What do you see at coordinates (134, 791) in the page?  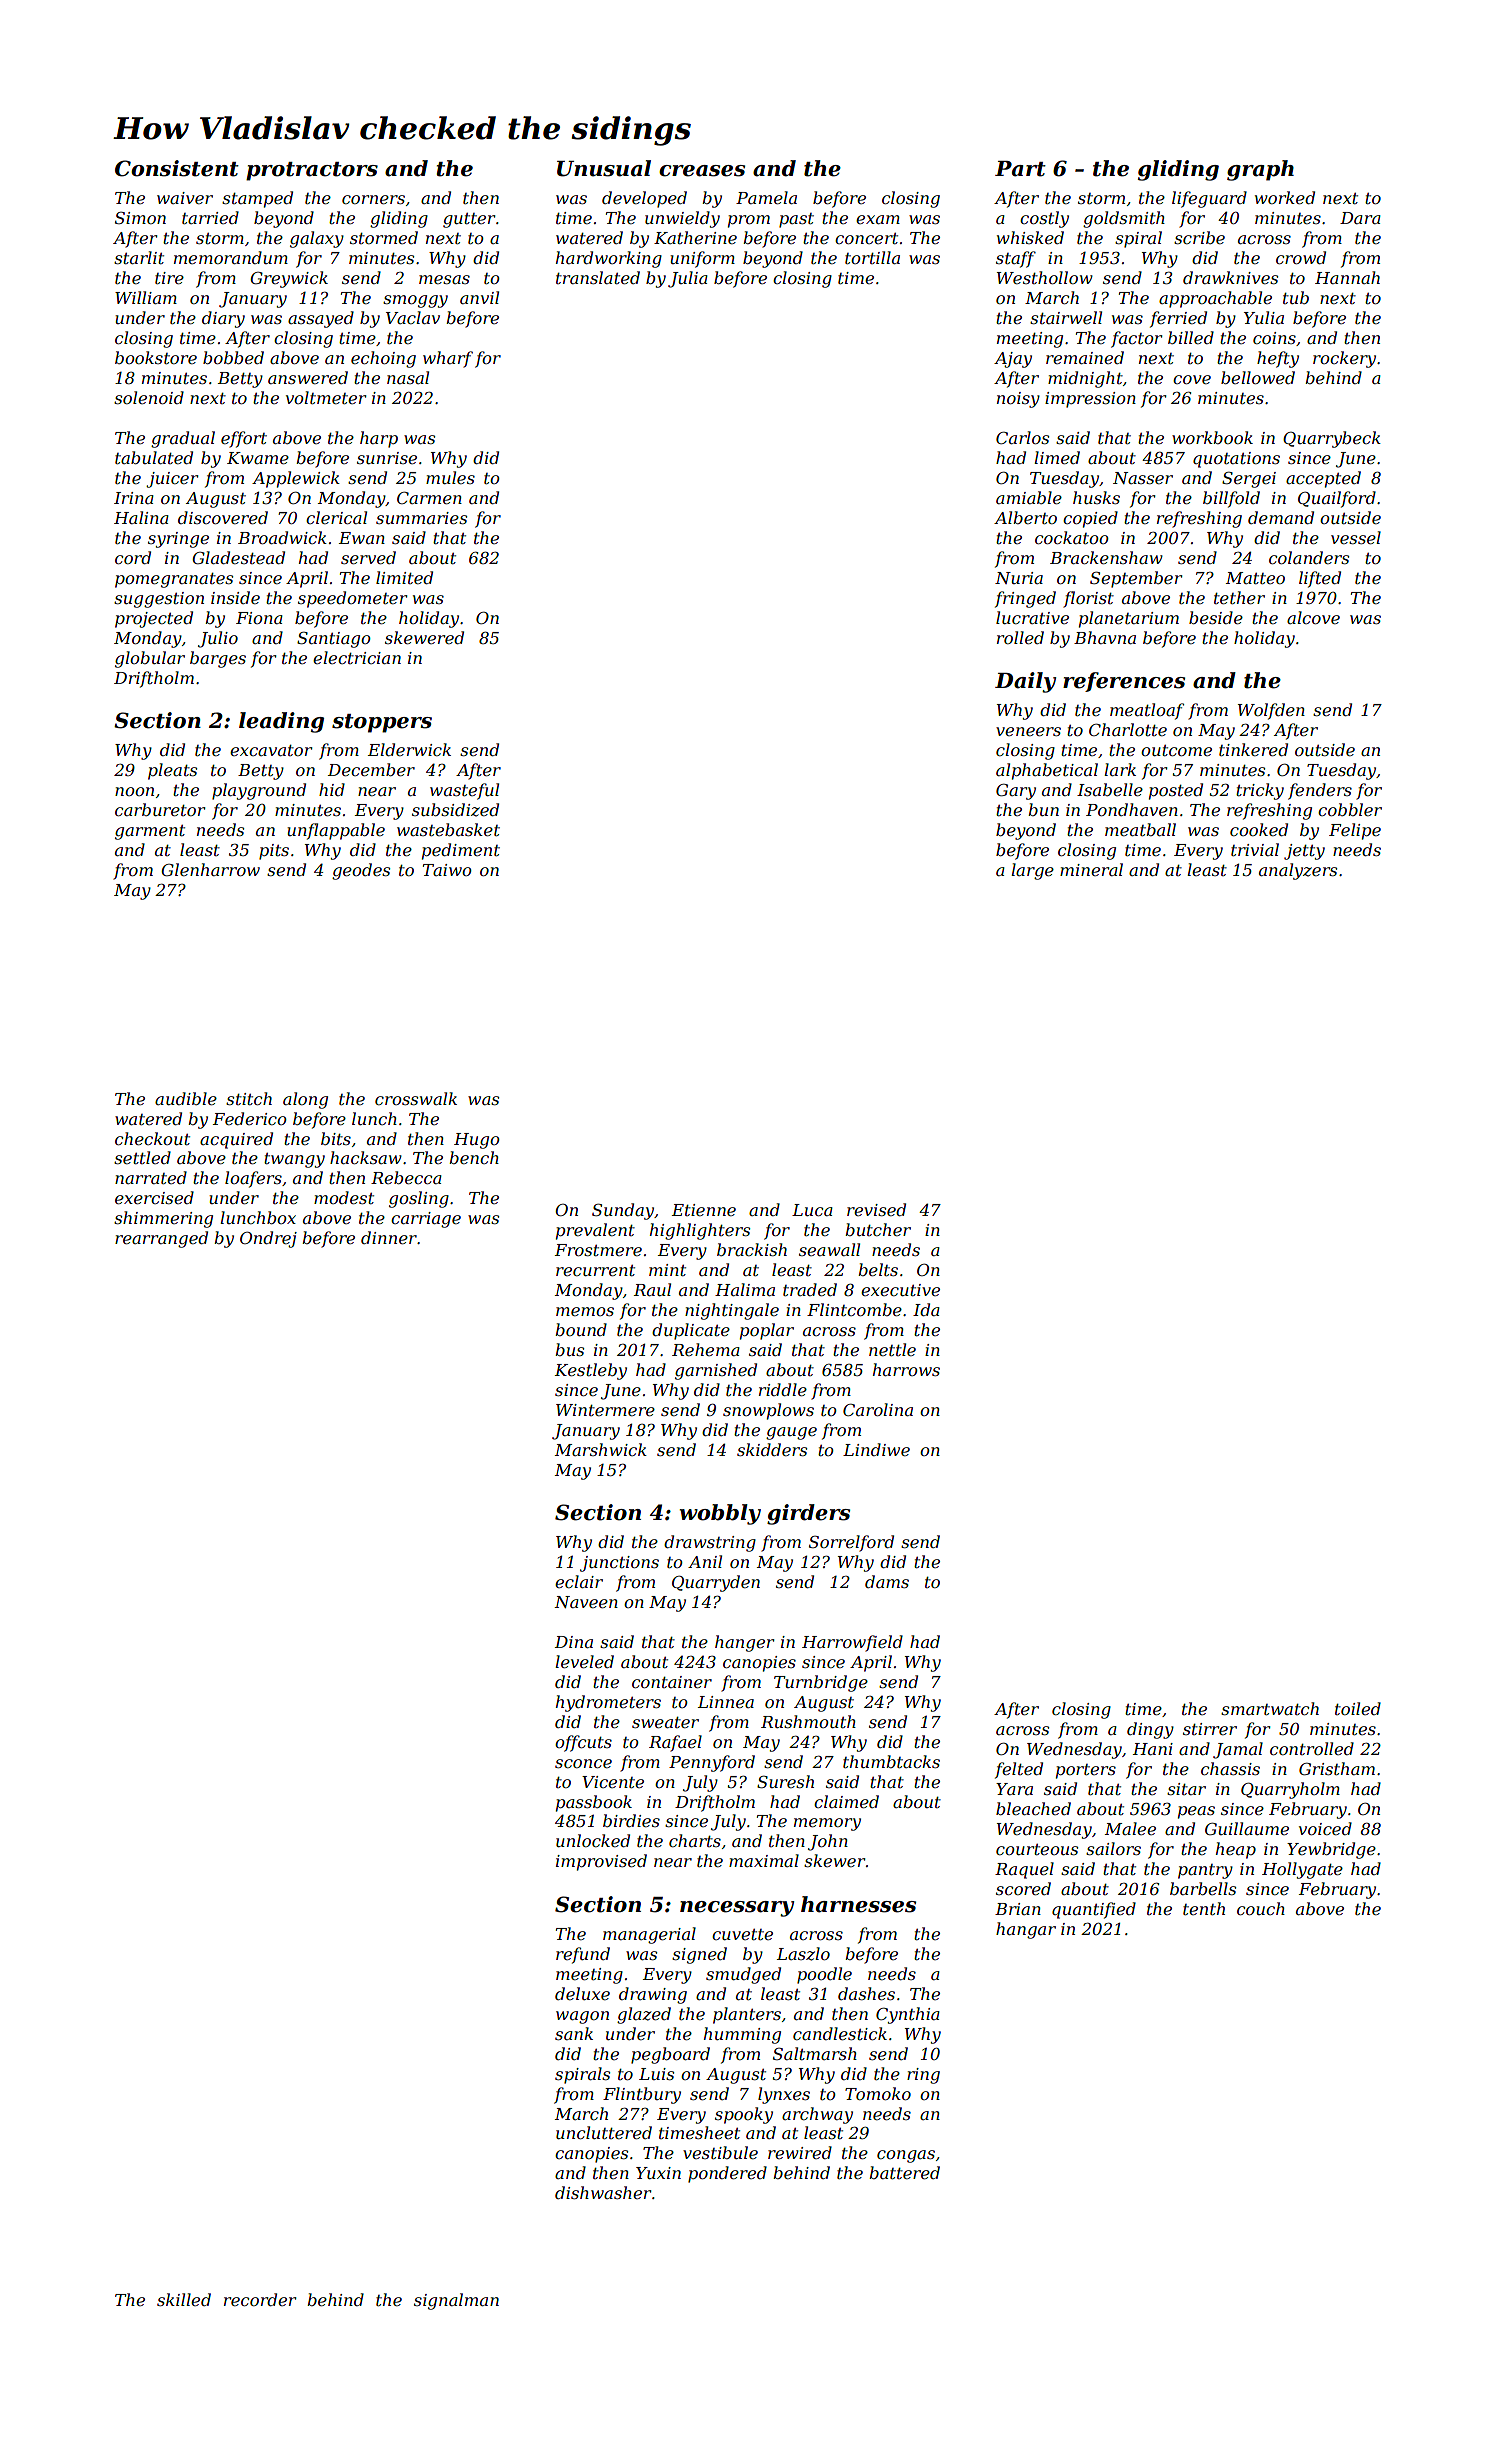 I see `noon` at bounding box center [134, 791].
